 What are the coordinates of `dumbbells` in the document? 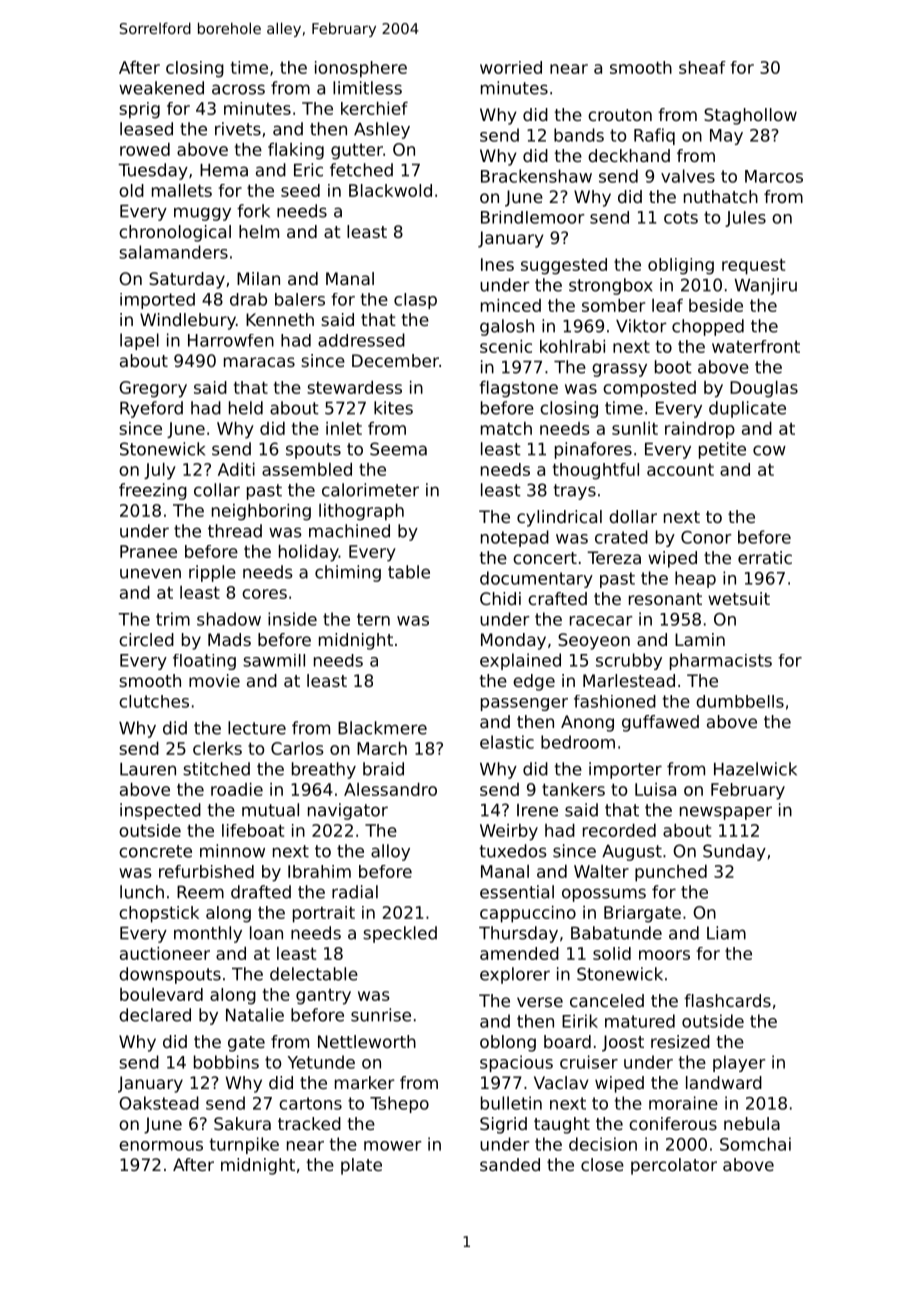 It's located at (740, 701).
